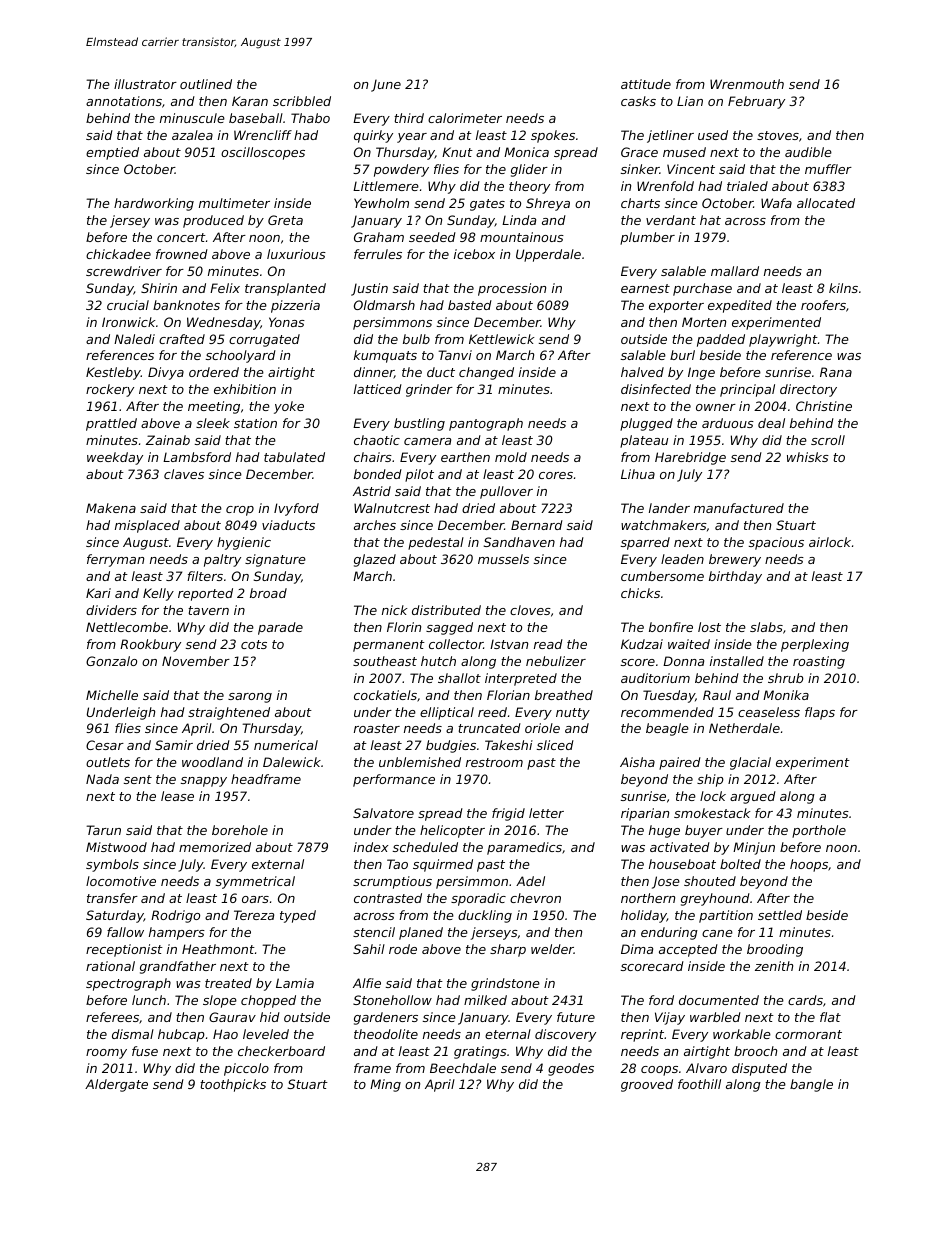 The height and width of the screenshot is (1233, 952). Describe the element at coordinates (386, 86) in the screenshot. I see `June` at that location.
